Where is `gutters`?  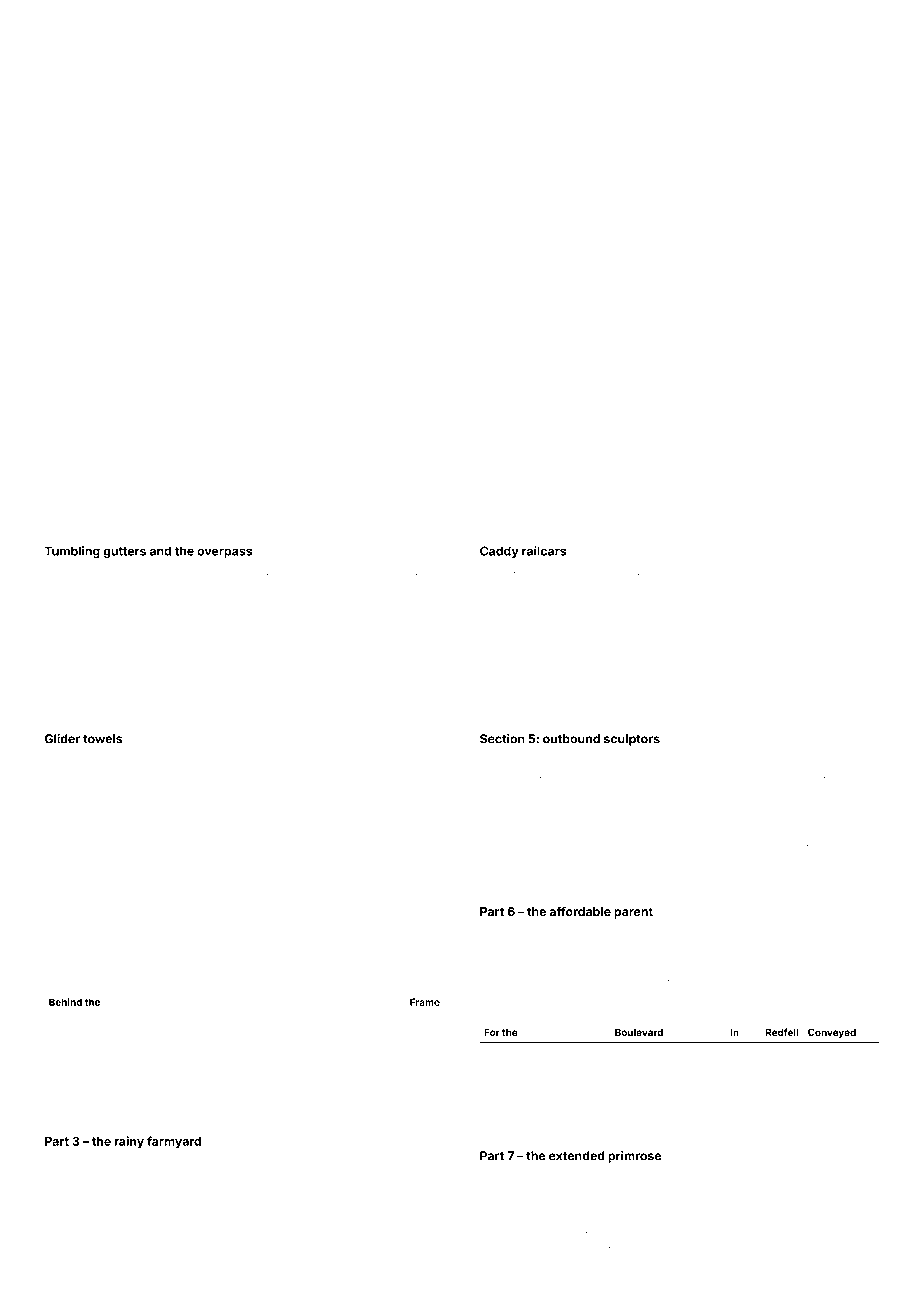 gutters is located at coordinates (124, 552).
